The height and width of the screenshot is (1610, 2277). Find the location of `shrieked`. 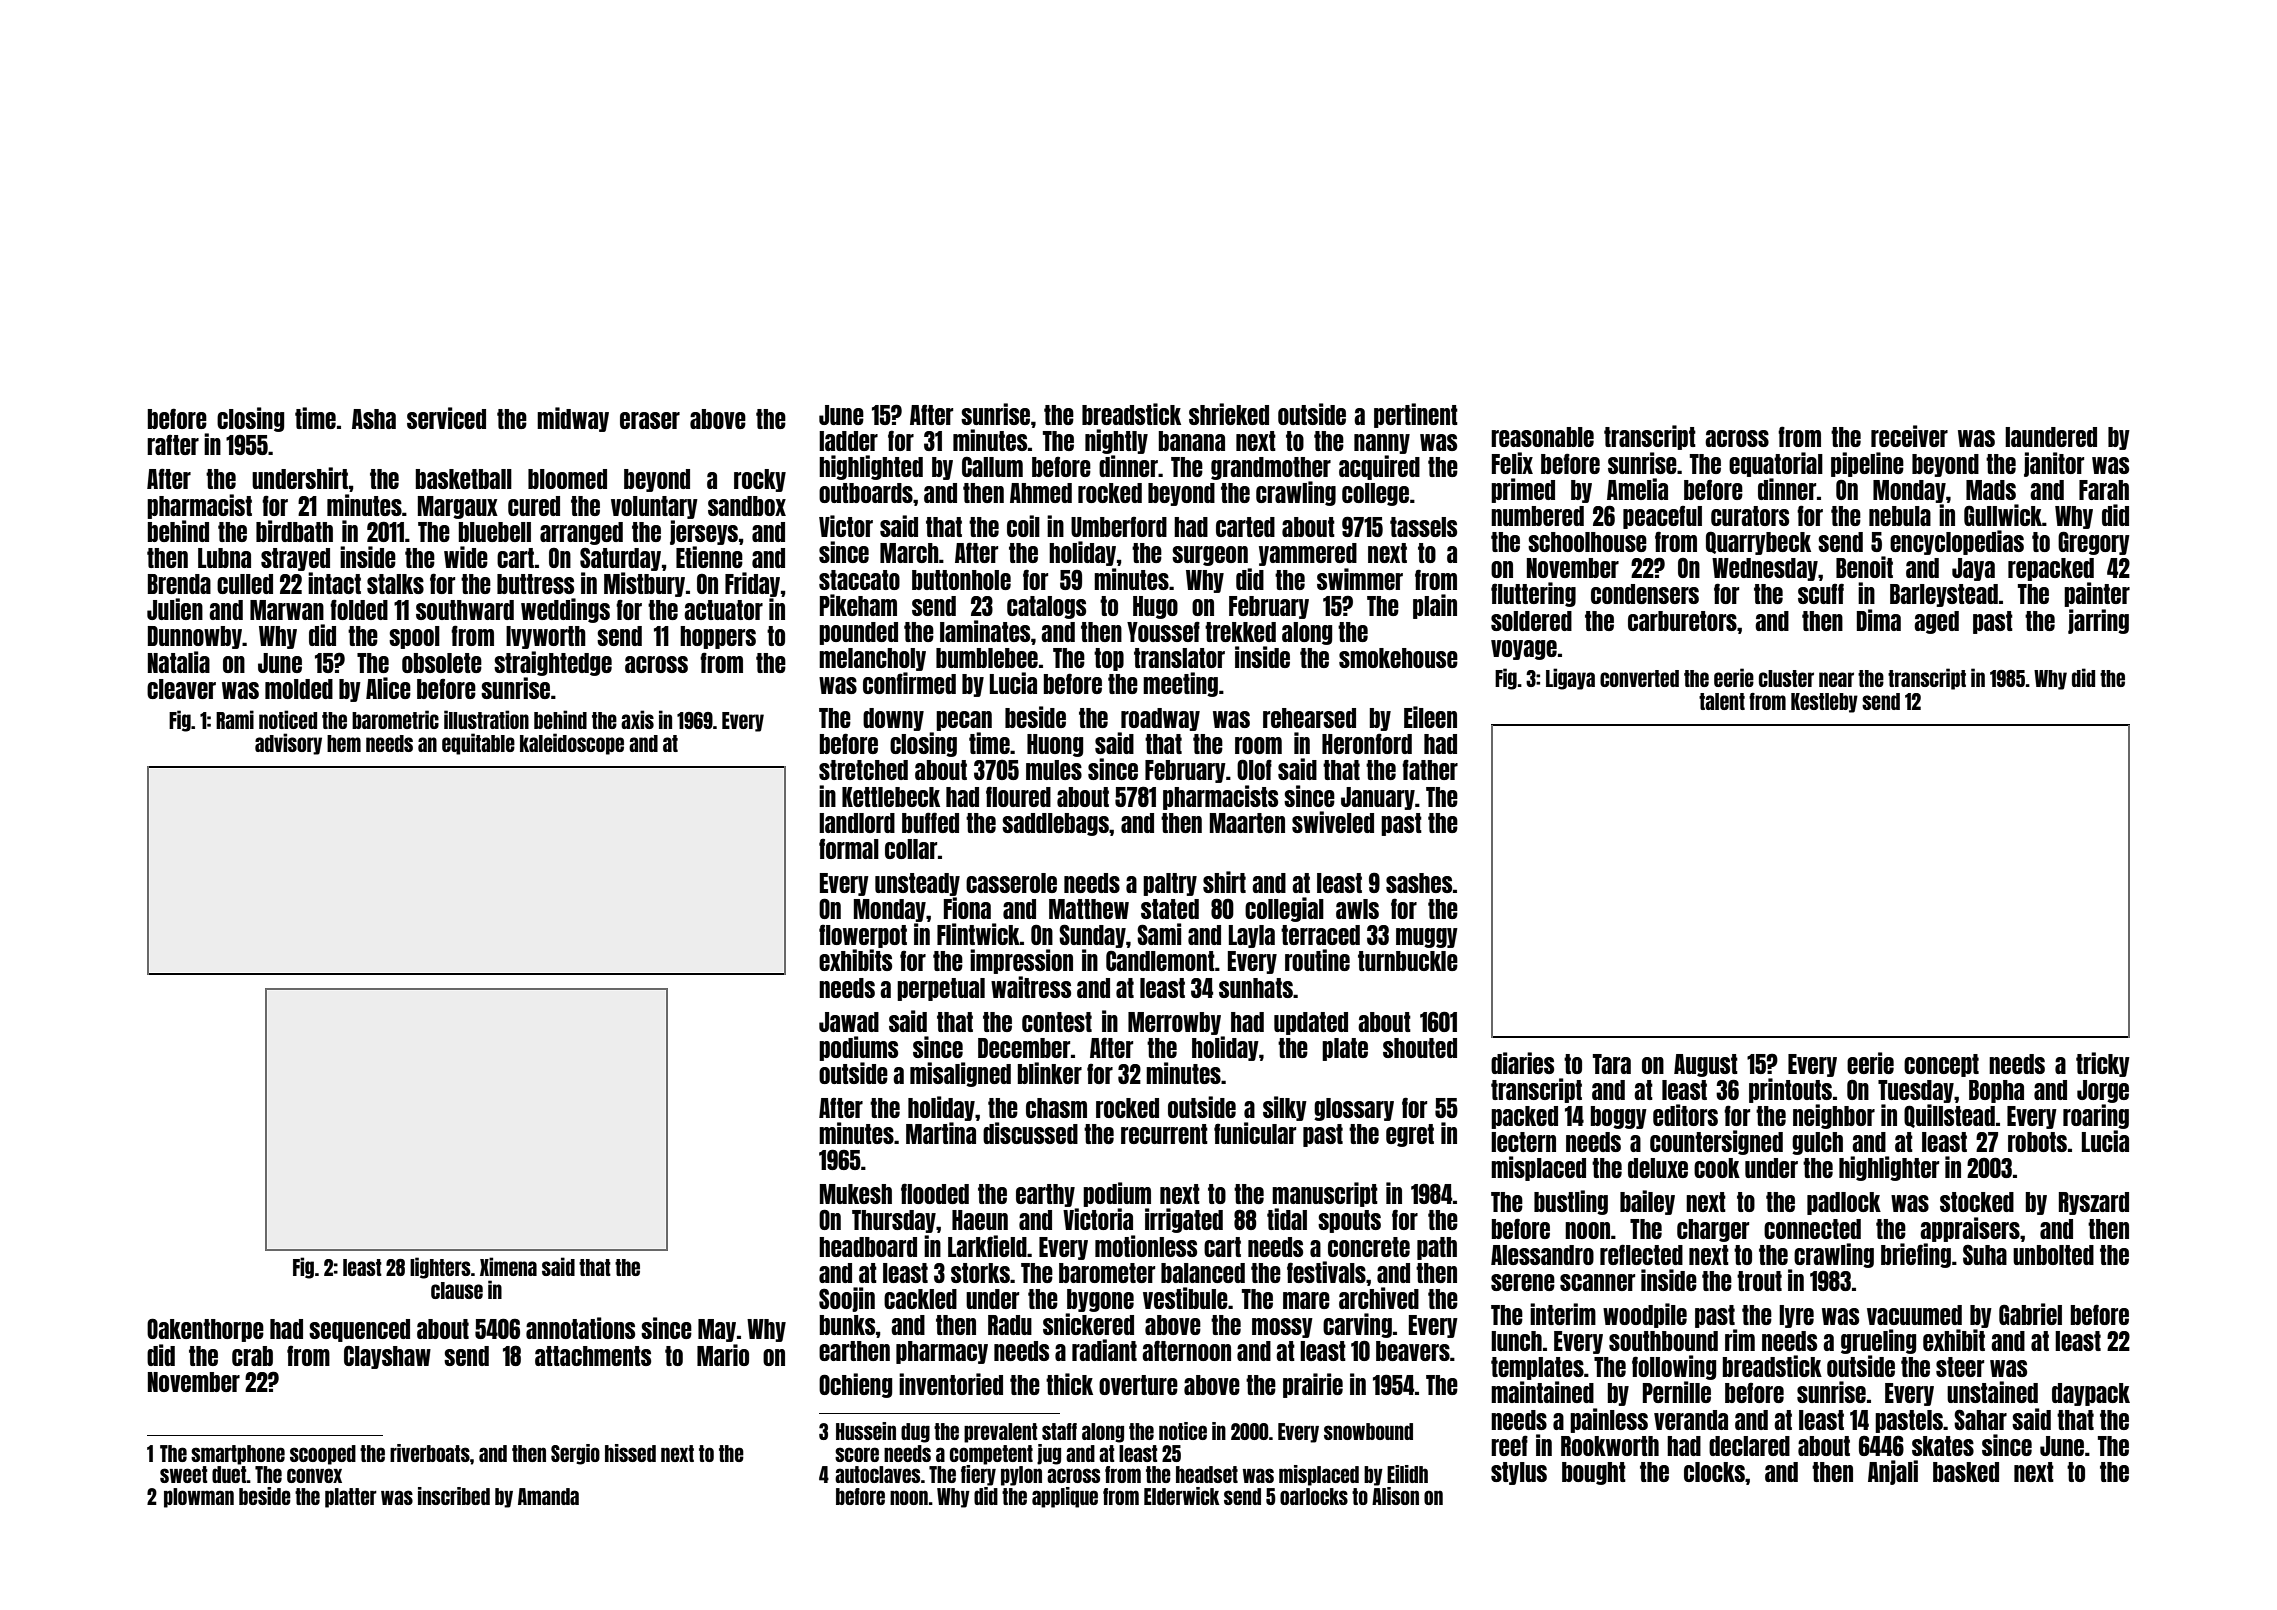

shrieked is located at coordinates (1229, 414).
